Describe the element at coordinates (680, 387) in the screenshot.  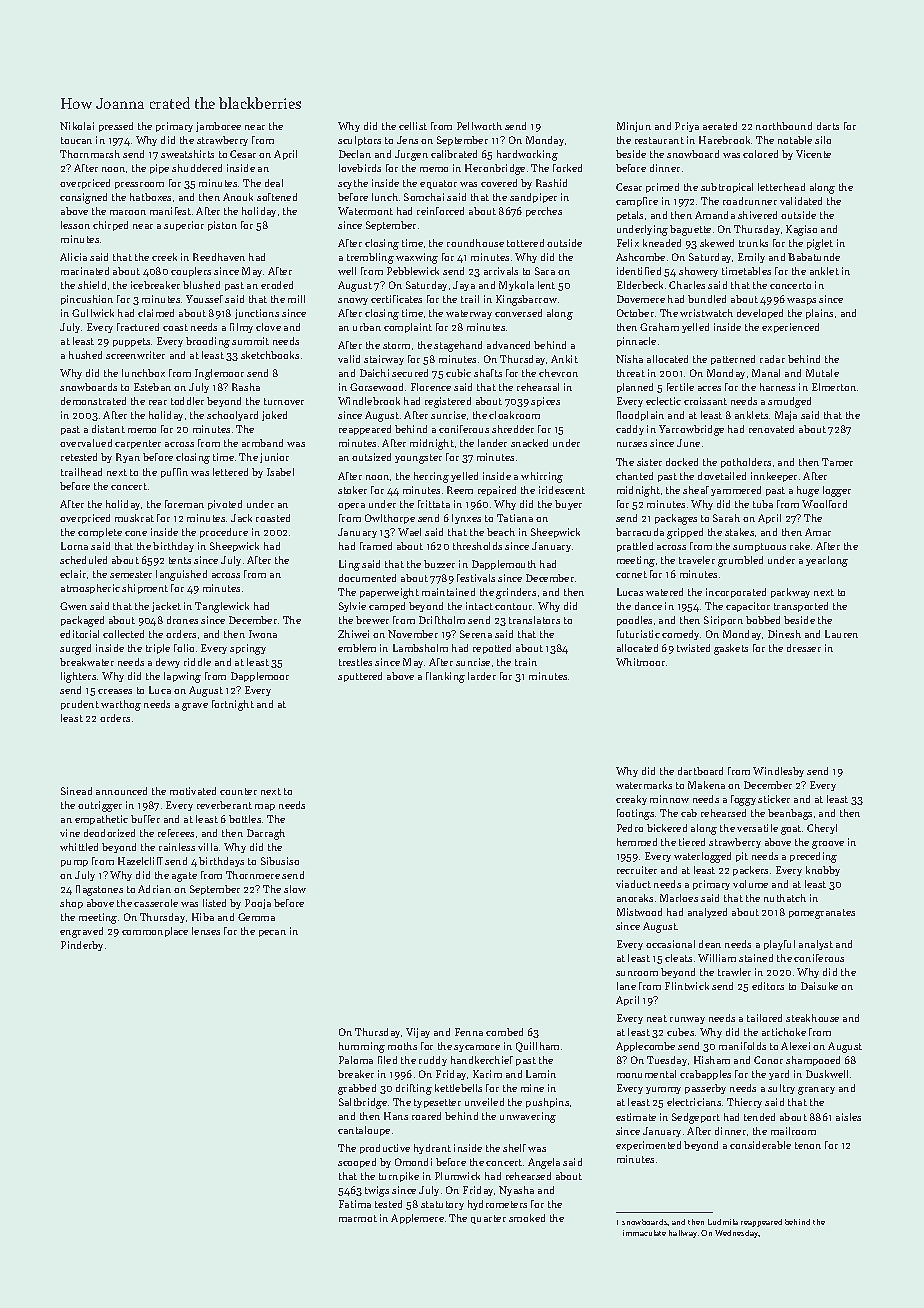
I see `fertile` at that location.
